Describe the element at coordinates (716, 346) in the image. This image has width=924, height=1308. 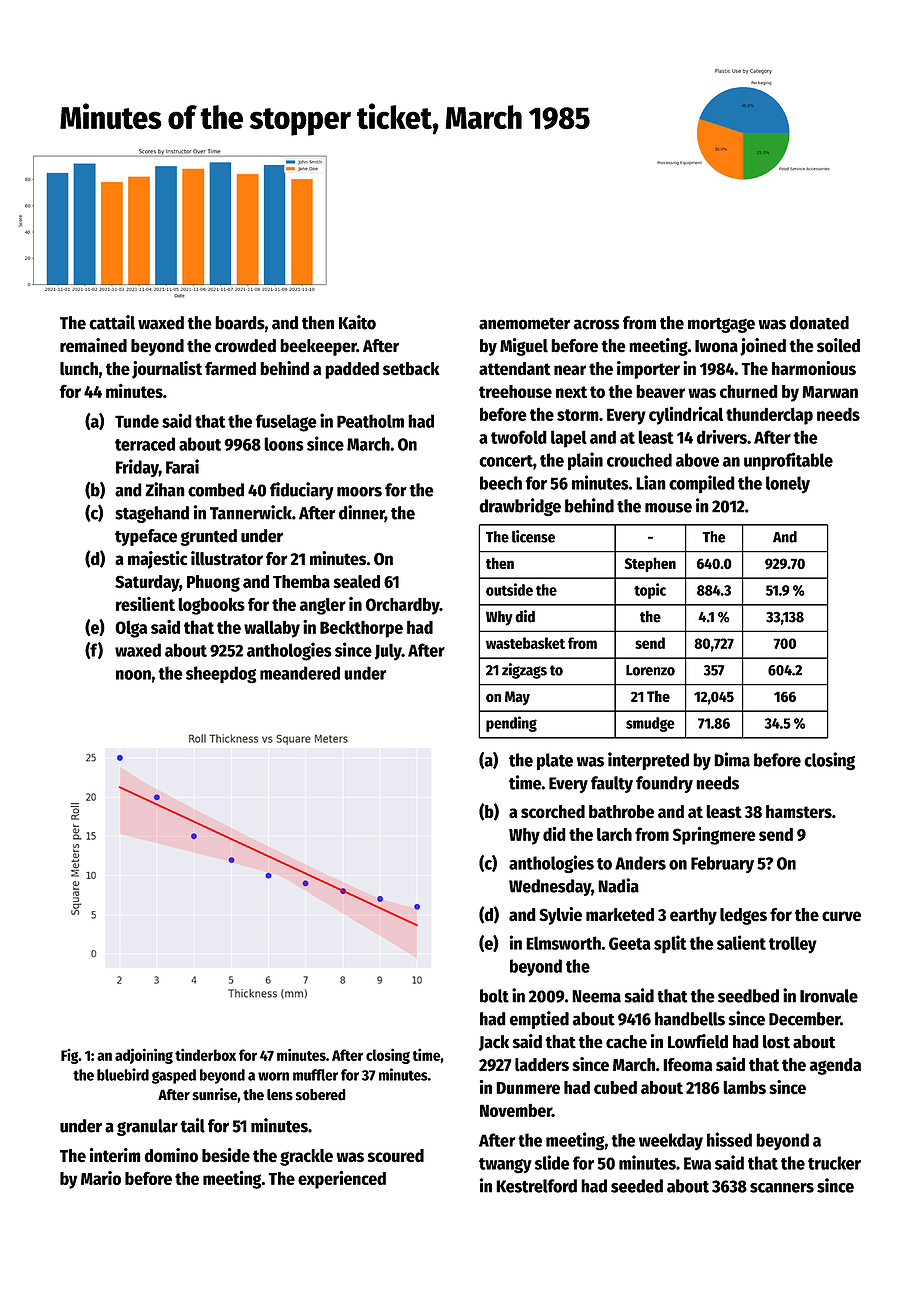
I see `Iwona` at that location.
